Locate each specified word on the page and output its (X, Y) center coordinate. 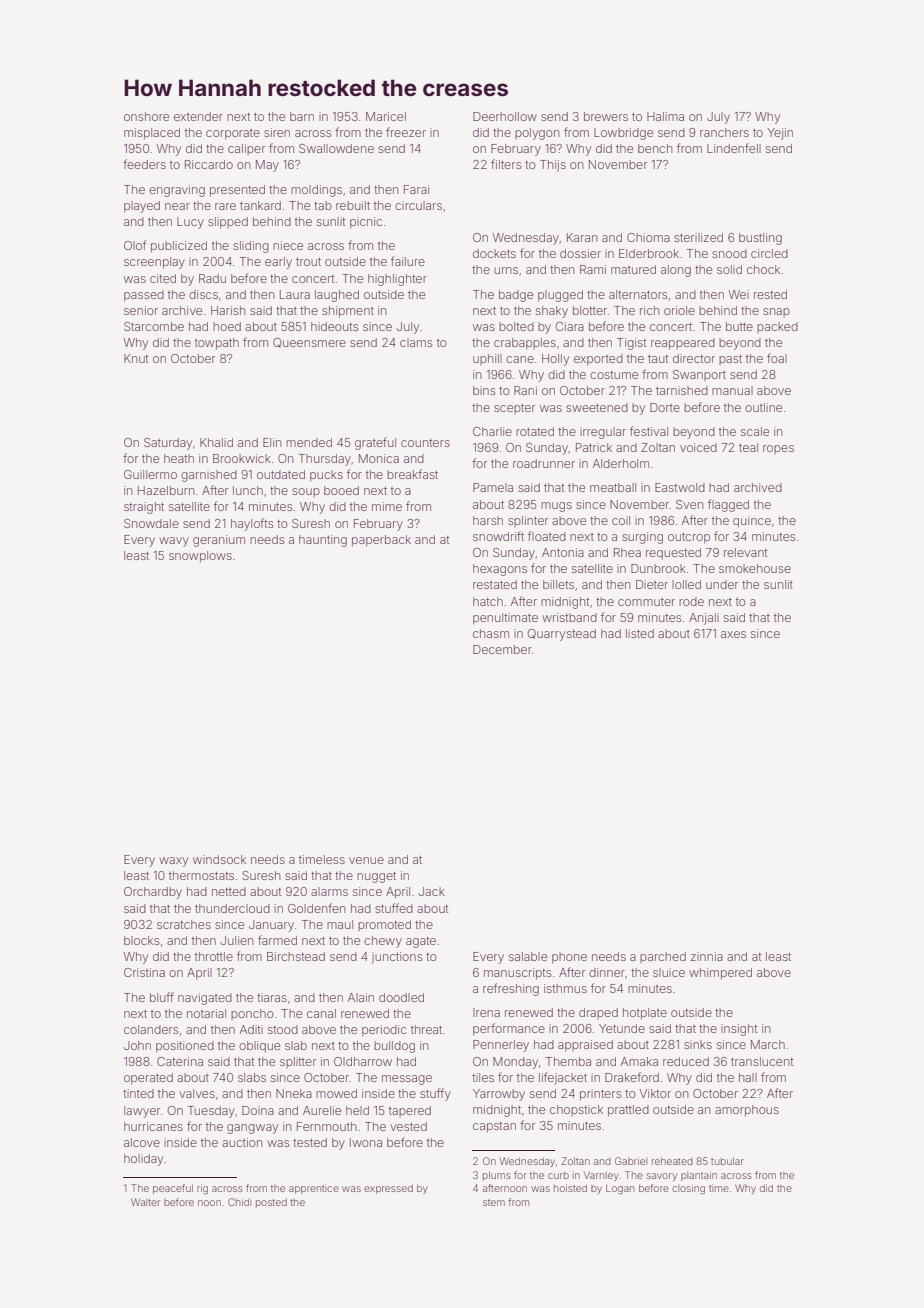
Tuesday (211, 1112)
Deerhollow (505, 116)
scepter (514, 409)
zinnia (707, 956)
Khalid (216, 442)
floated (547, 536)
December (502, 649)
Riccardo (209, 164)
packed (777, 327)
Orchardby (153, 893)
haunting (323, 541)
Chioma (648, 237)
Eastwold (680, 487)
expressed (388, 1189)
